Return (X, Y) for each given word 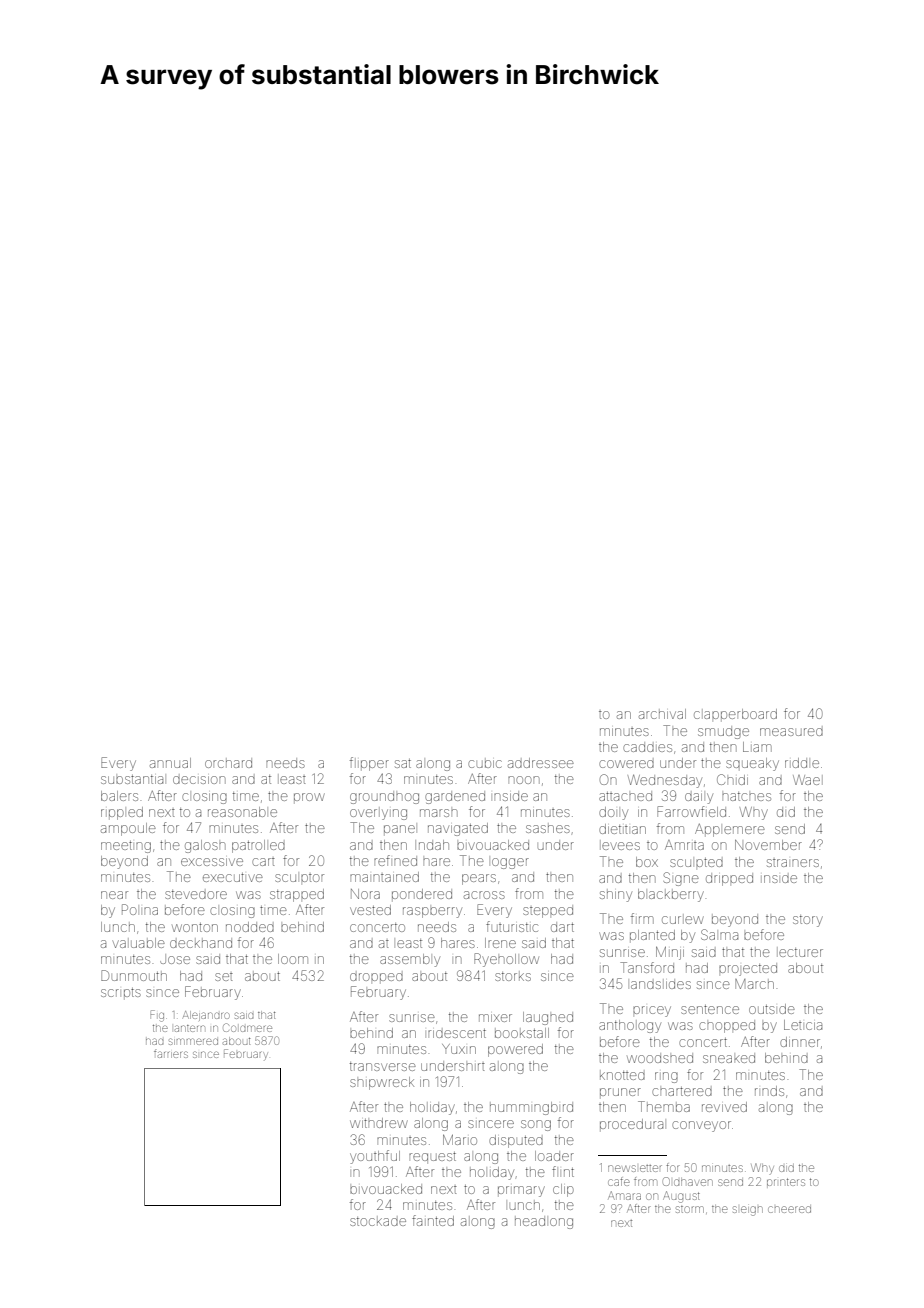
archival (662, 714)
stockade (378, 1221)
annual (170, 763)
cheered (789, 1209)
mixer (495, 1018)
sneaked (729, 1058)
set (224, 977)
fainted (433, 1220)
